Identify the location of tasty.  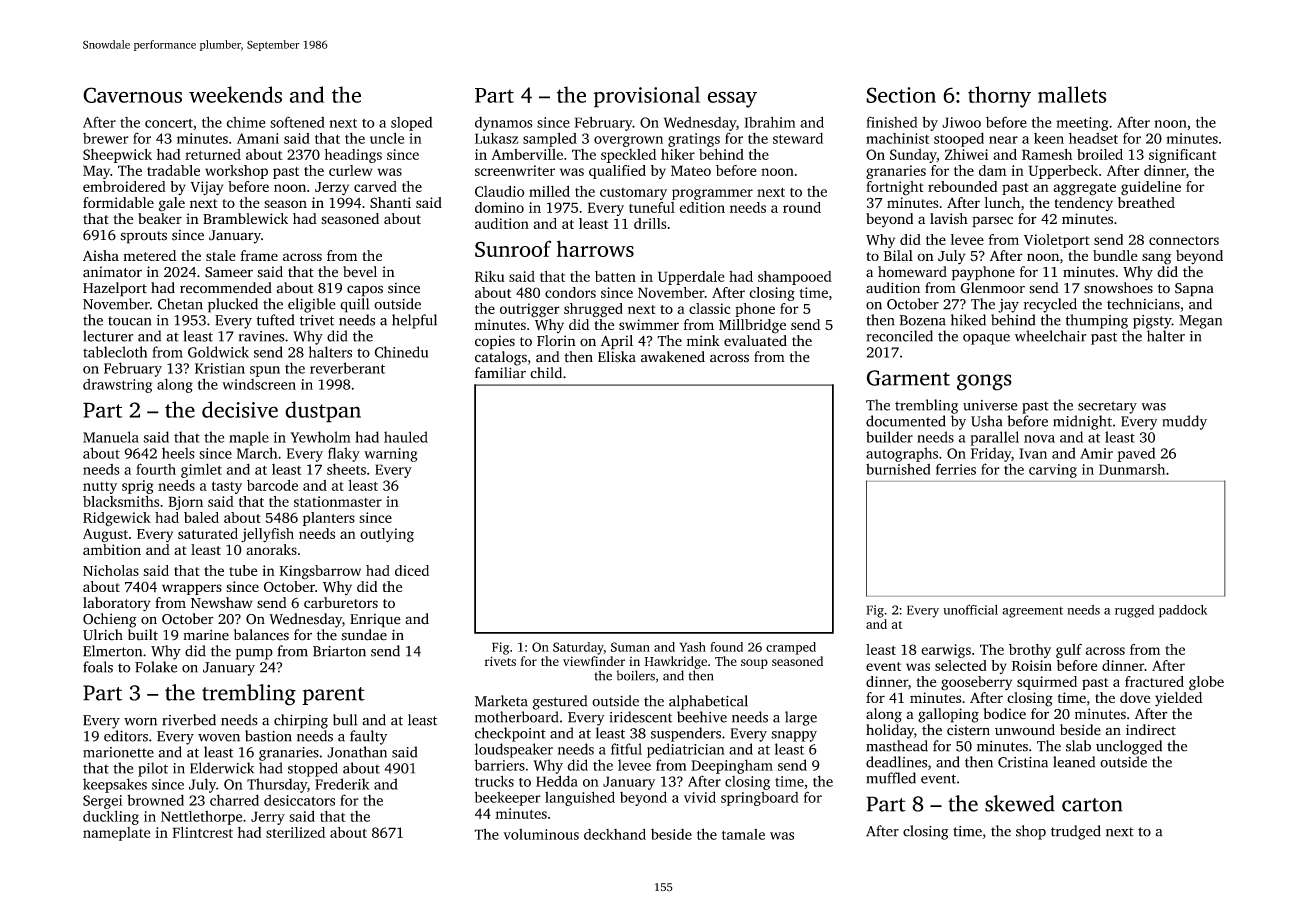
(227, 488).
